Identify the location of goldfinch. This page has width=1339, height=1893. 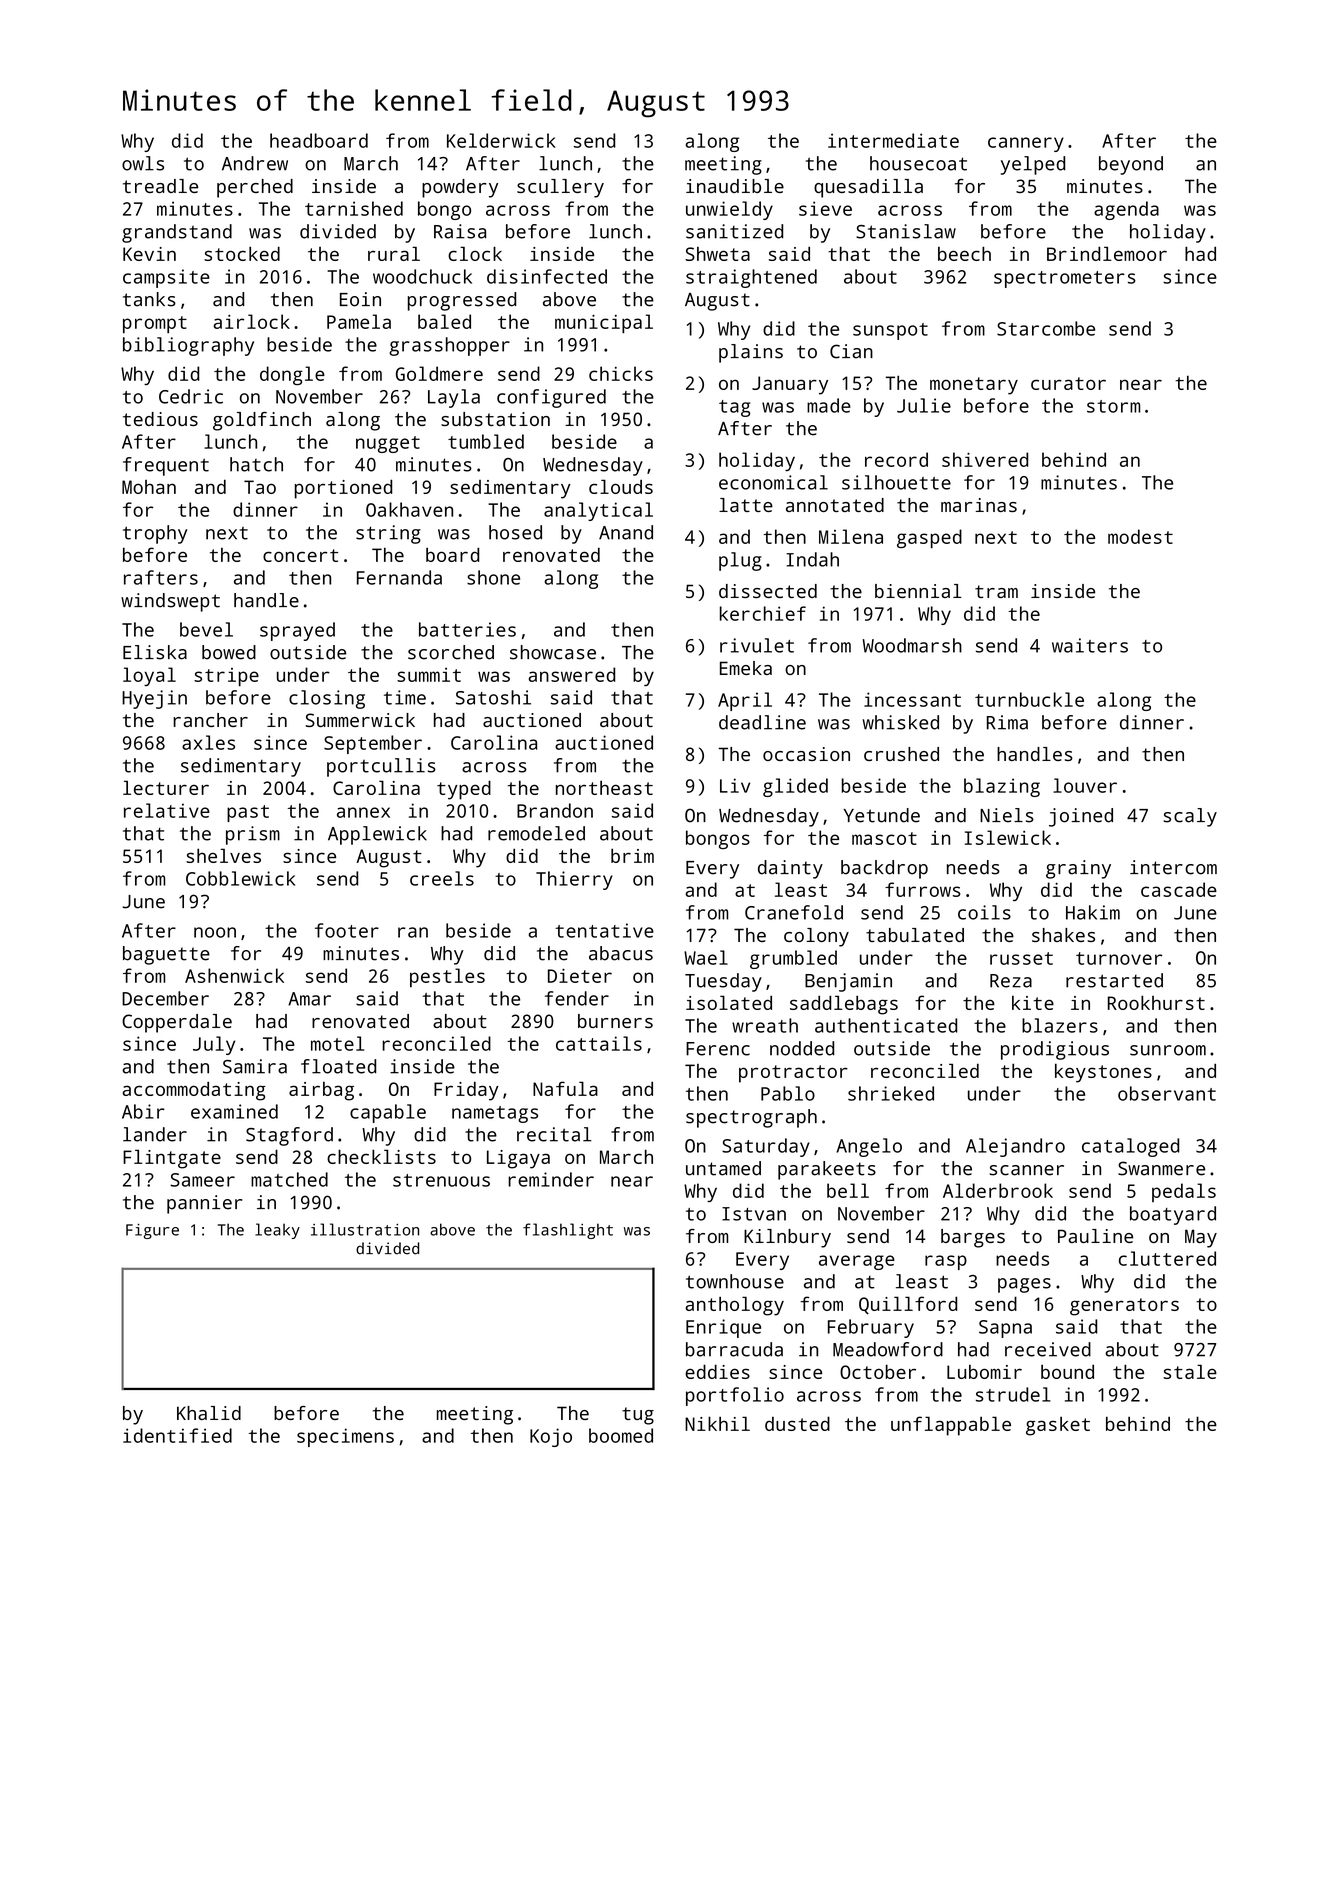
(262, 421).
